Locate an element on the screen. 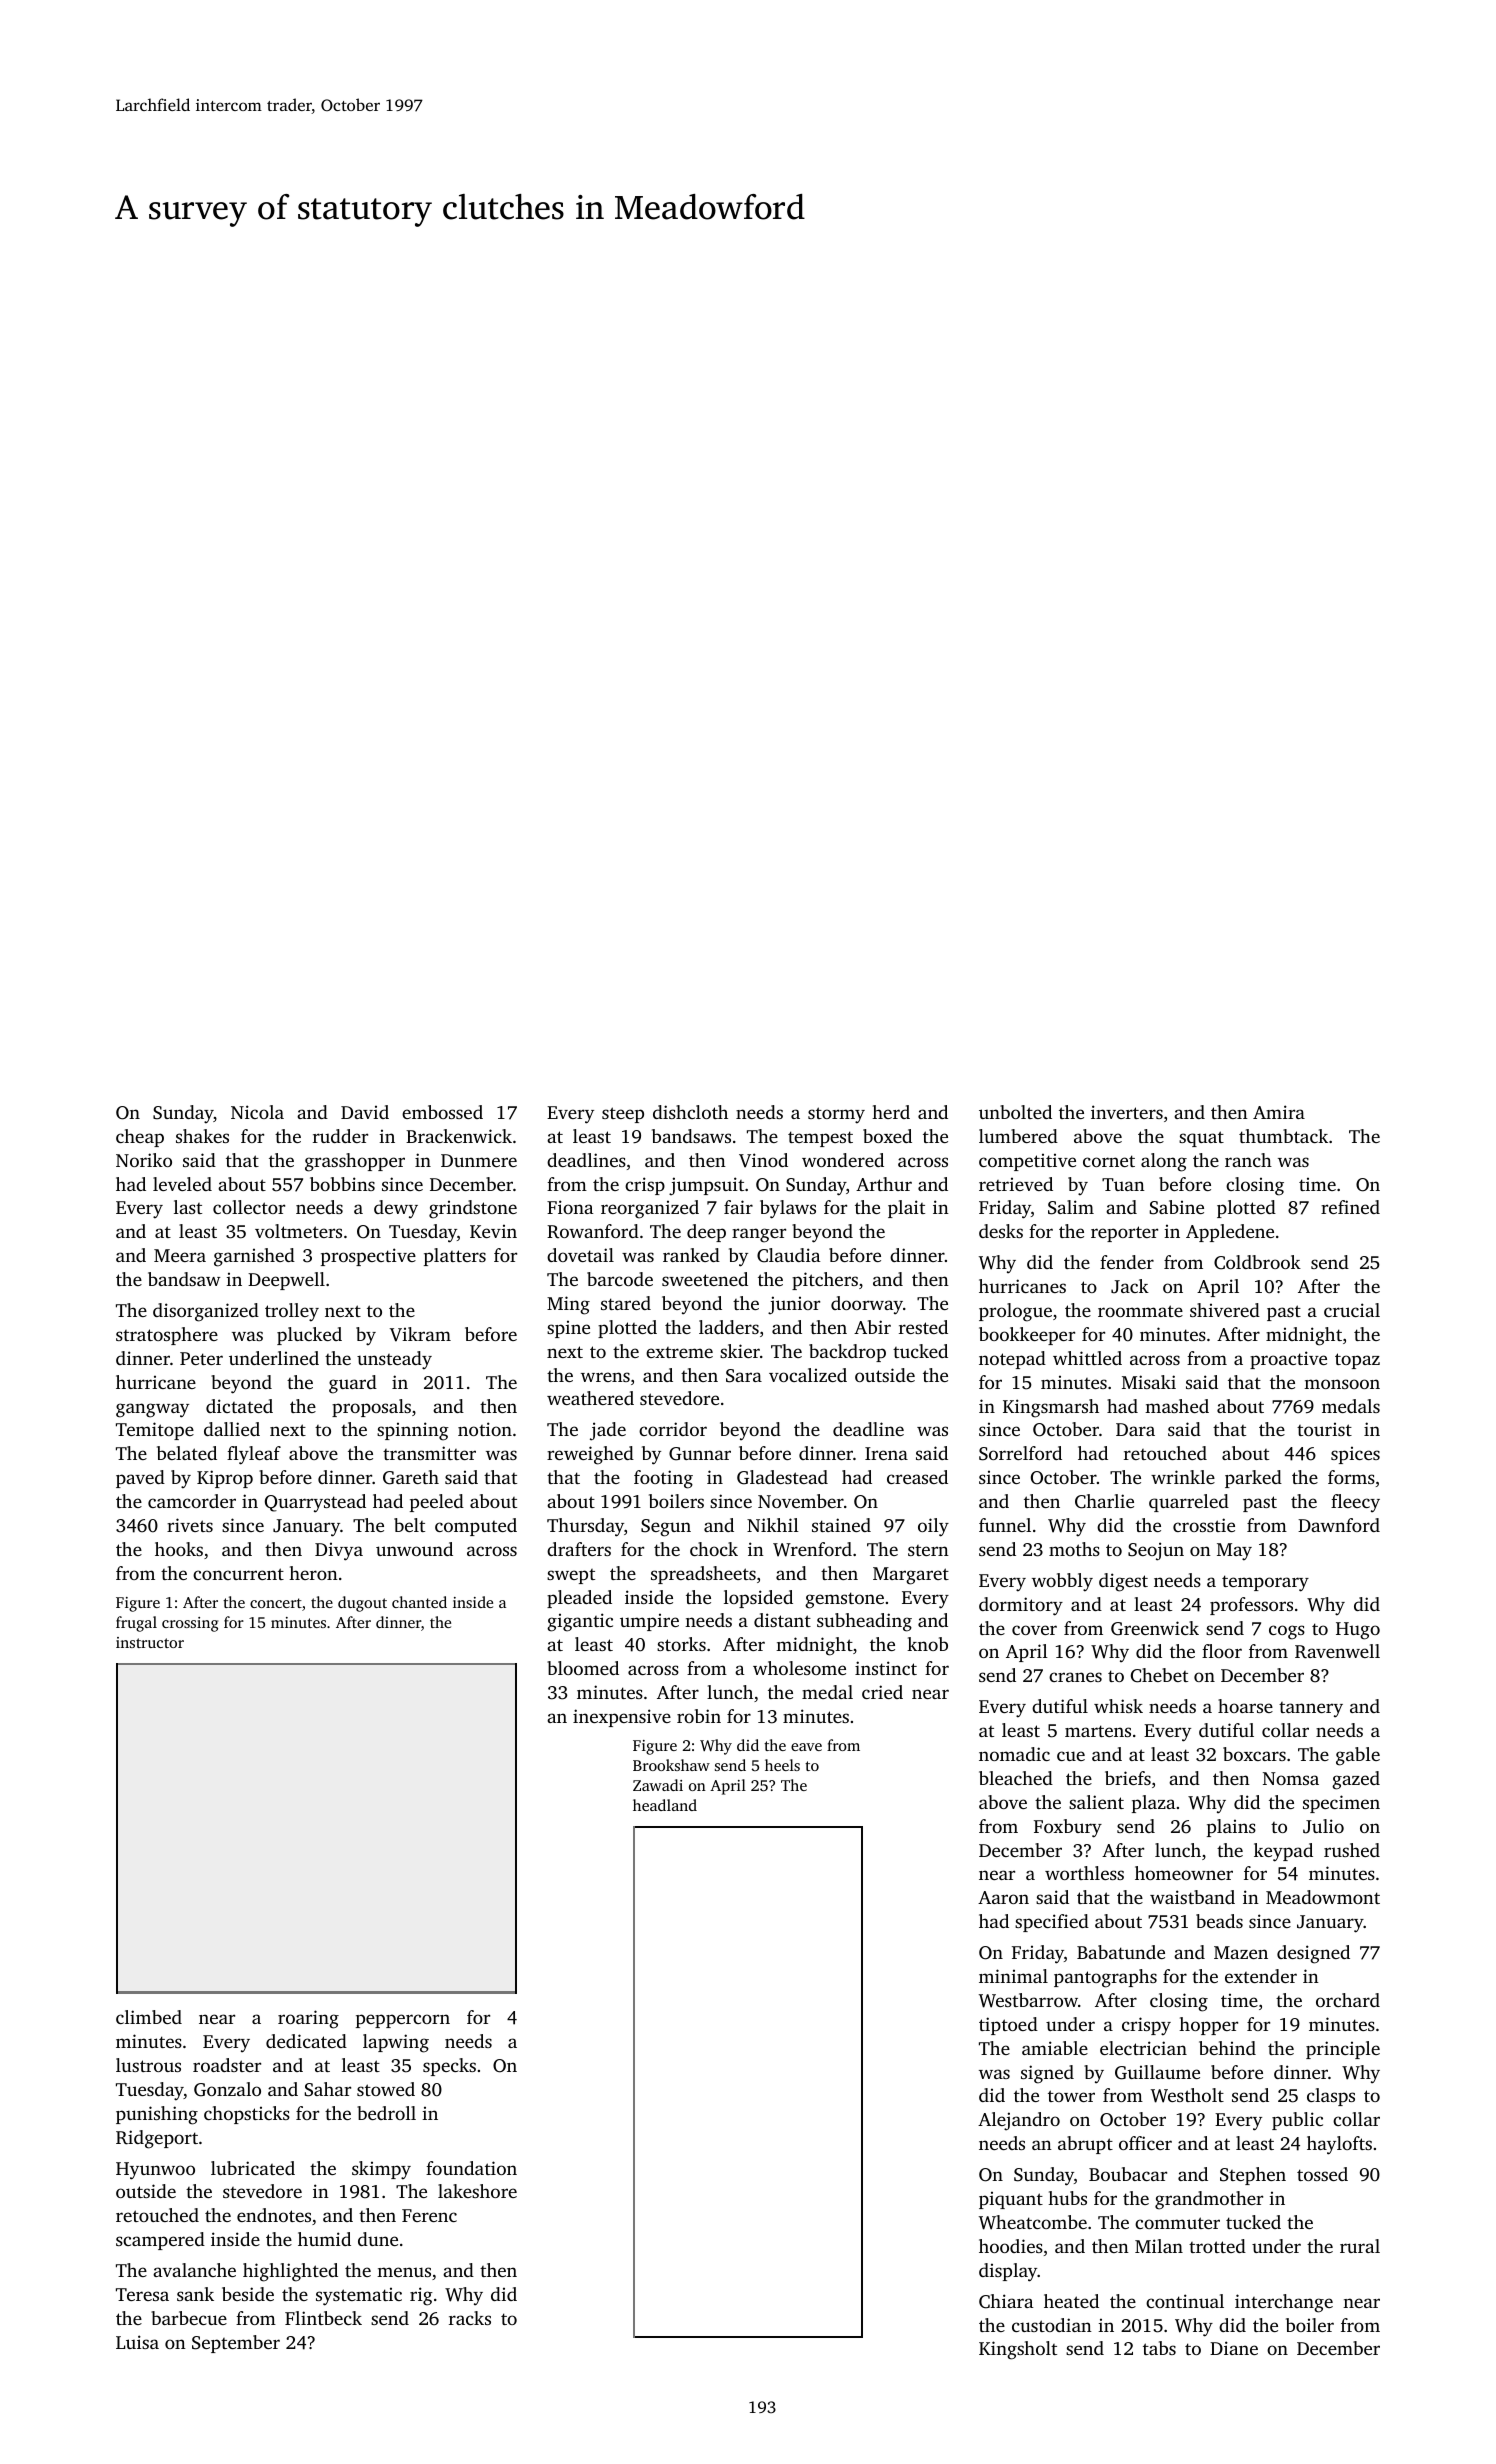  inverters is located at coordinates (1127, 1112).
